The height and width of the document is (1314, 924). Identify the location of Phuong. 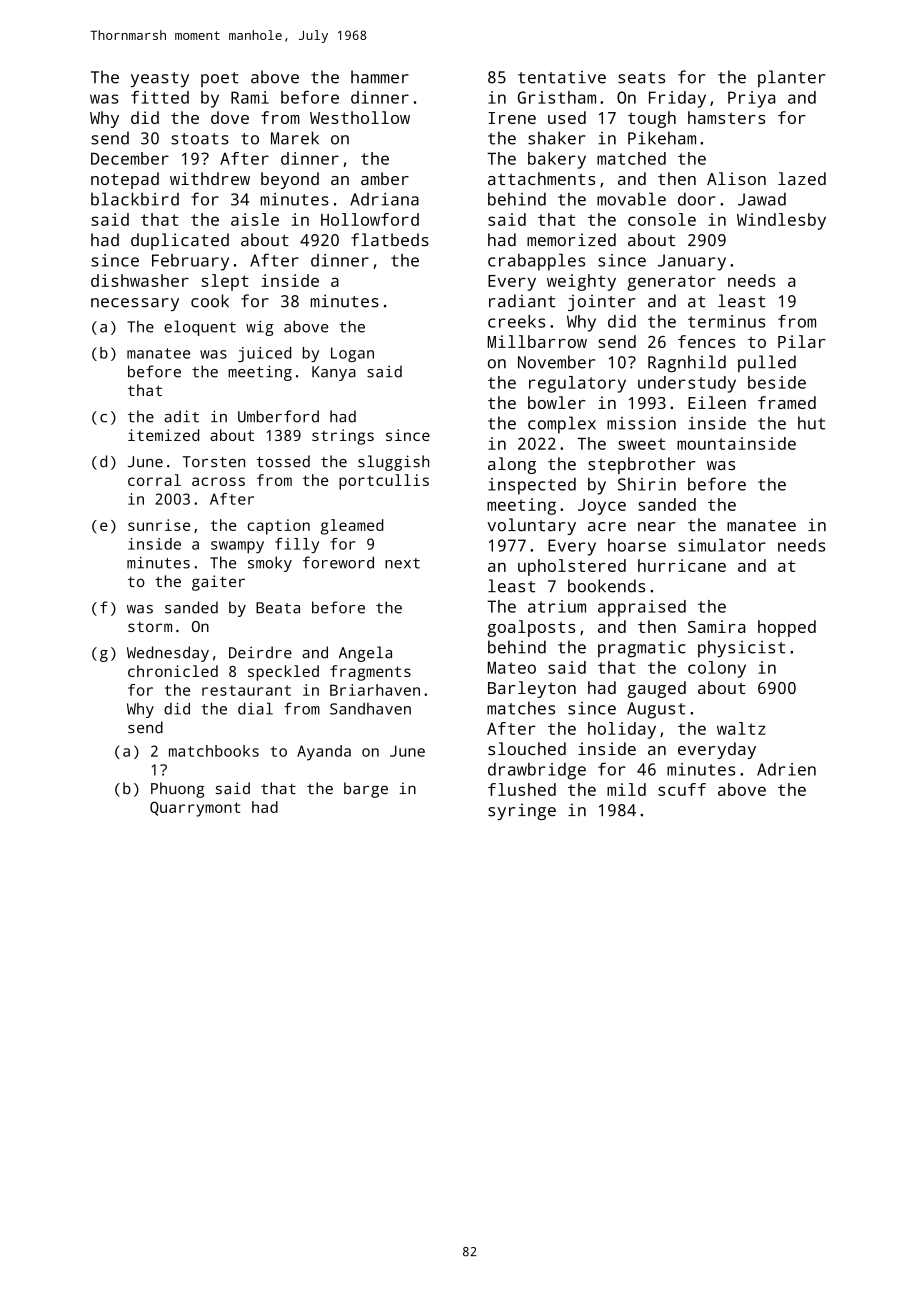
(177, 790).
